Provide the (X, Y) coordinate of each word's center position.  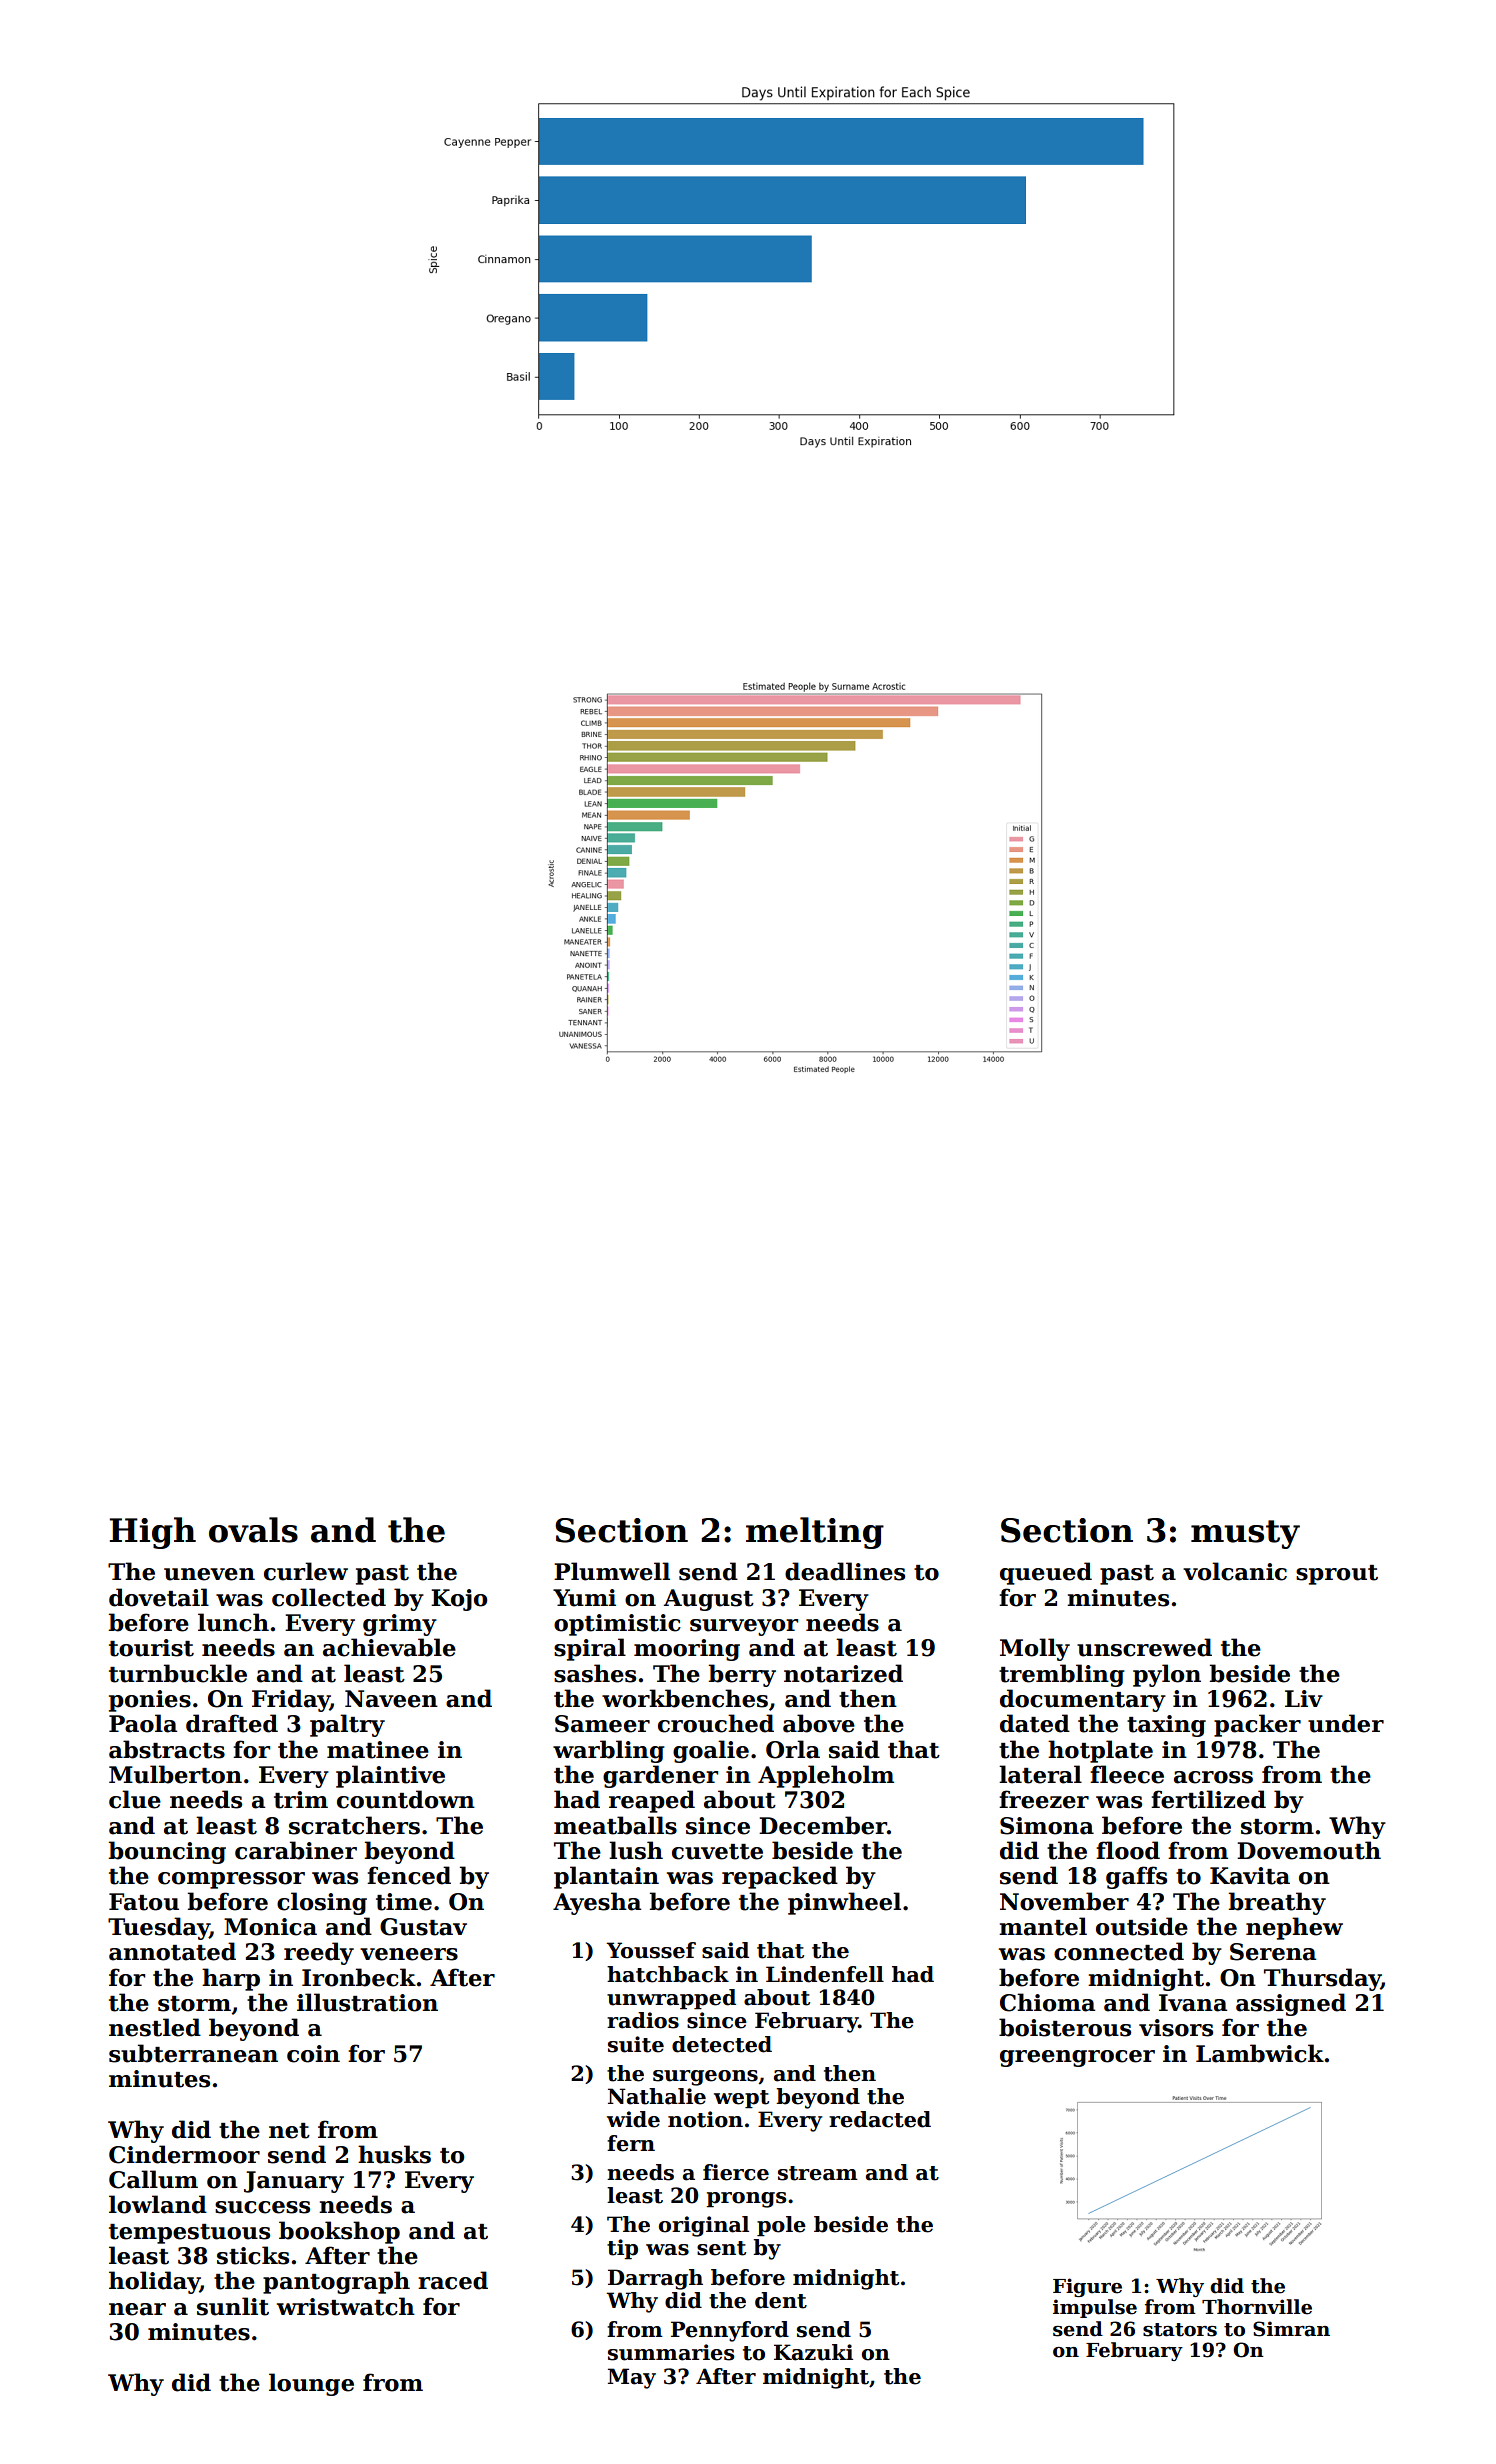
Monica (270, 1927)
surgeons (705, 2078)
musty (1245, 1534)
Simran (1291, 2329)
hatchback (668, 1974)
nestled (155, 2027)
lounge (311, 2384)
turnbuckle (178, 1673)
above (819, 1723)
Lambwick (1260, 2053)
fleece (1127, 1774)
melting (815, 1533)
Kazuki (813, 2352)
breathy (1277, 1903)
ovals (253, 1530)
